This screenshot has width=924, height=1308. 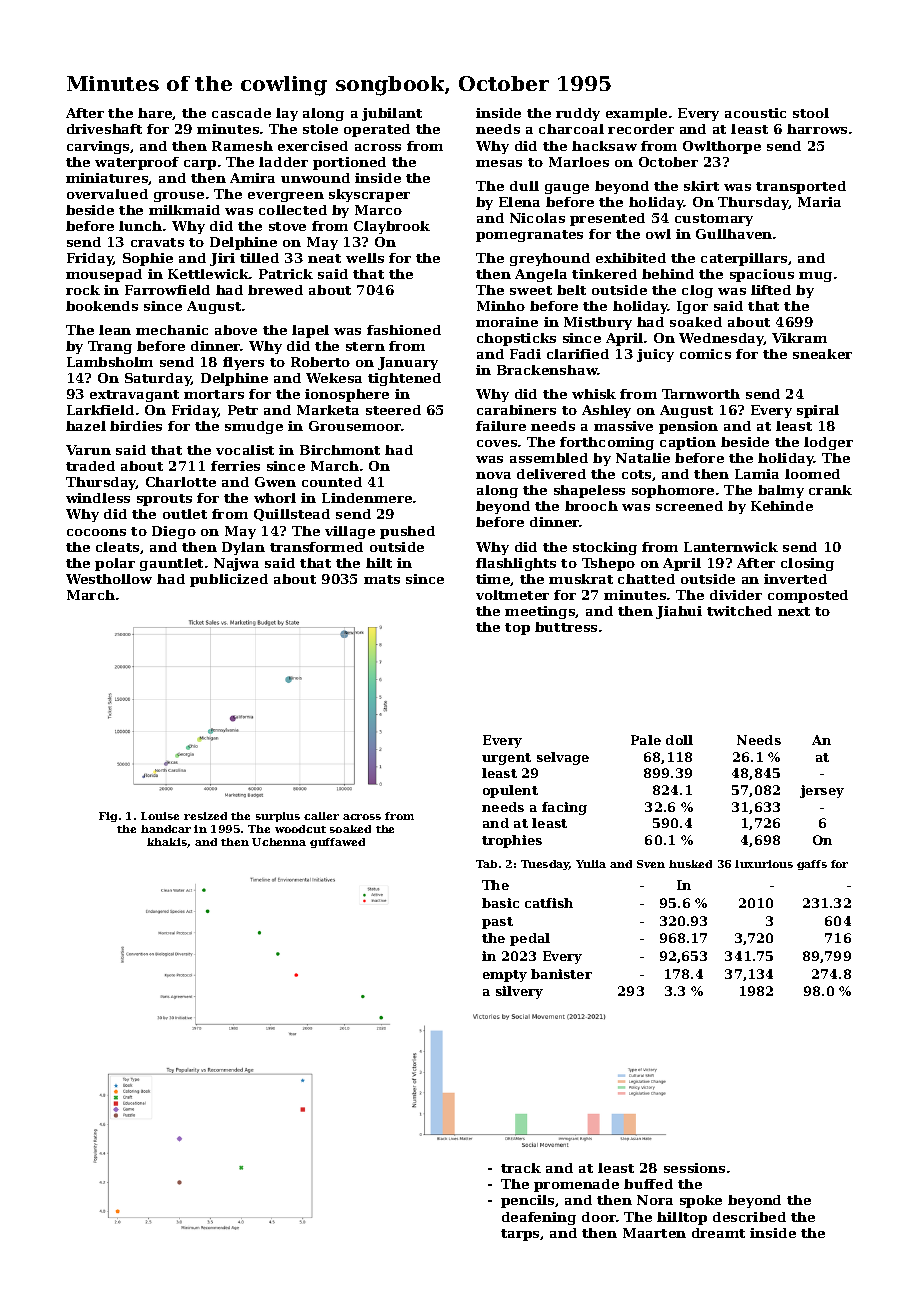 I want to click on tarps, so click(x=520, y=1235).
